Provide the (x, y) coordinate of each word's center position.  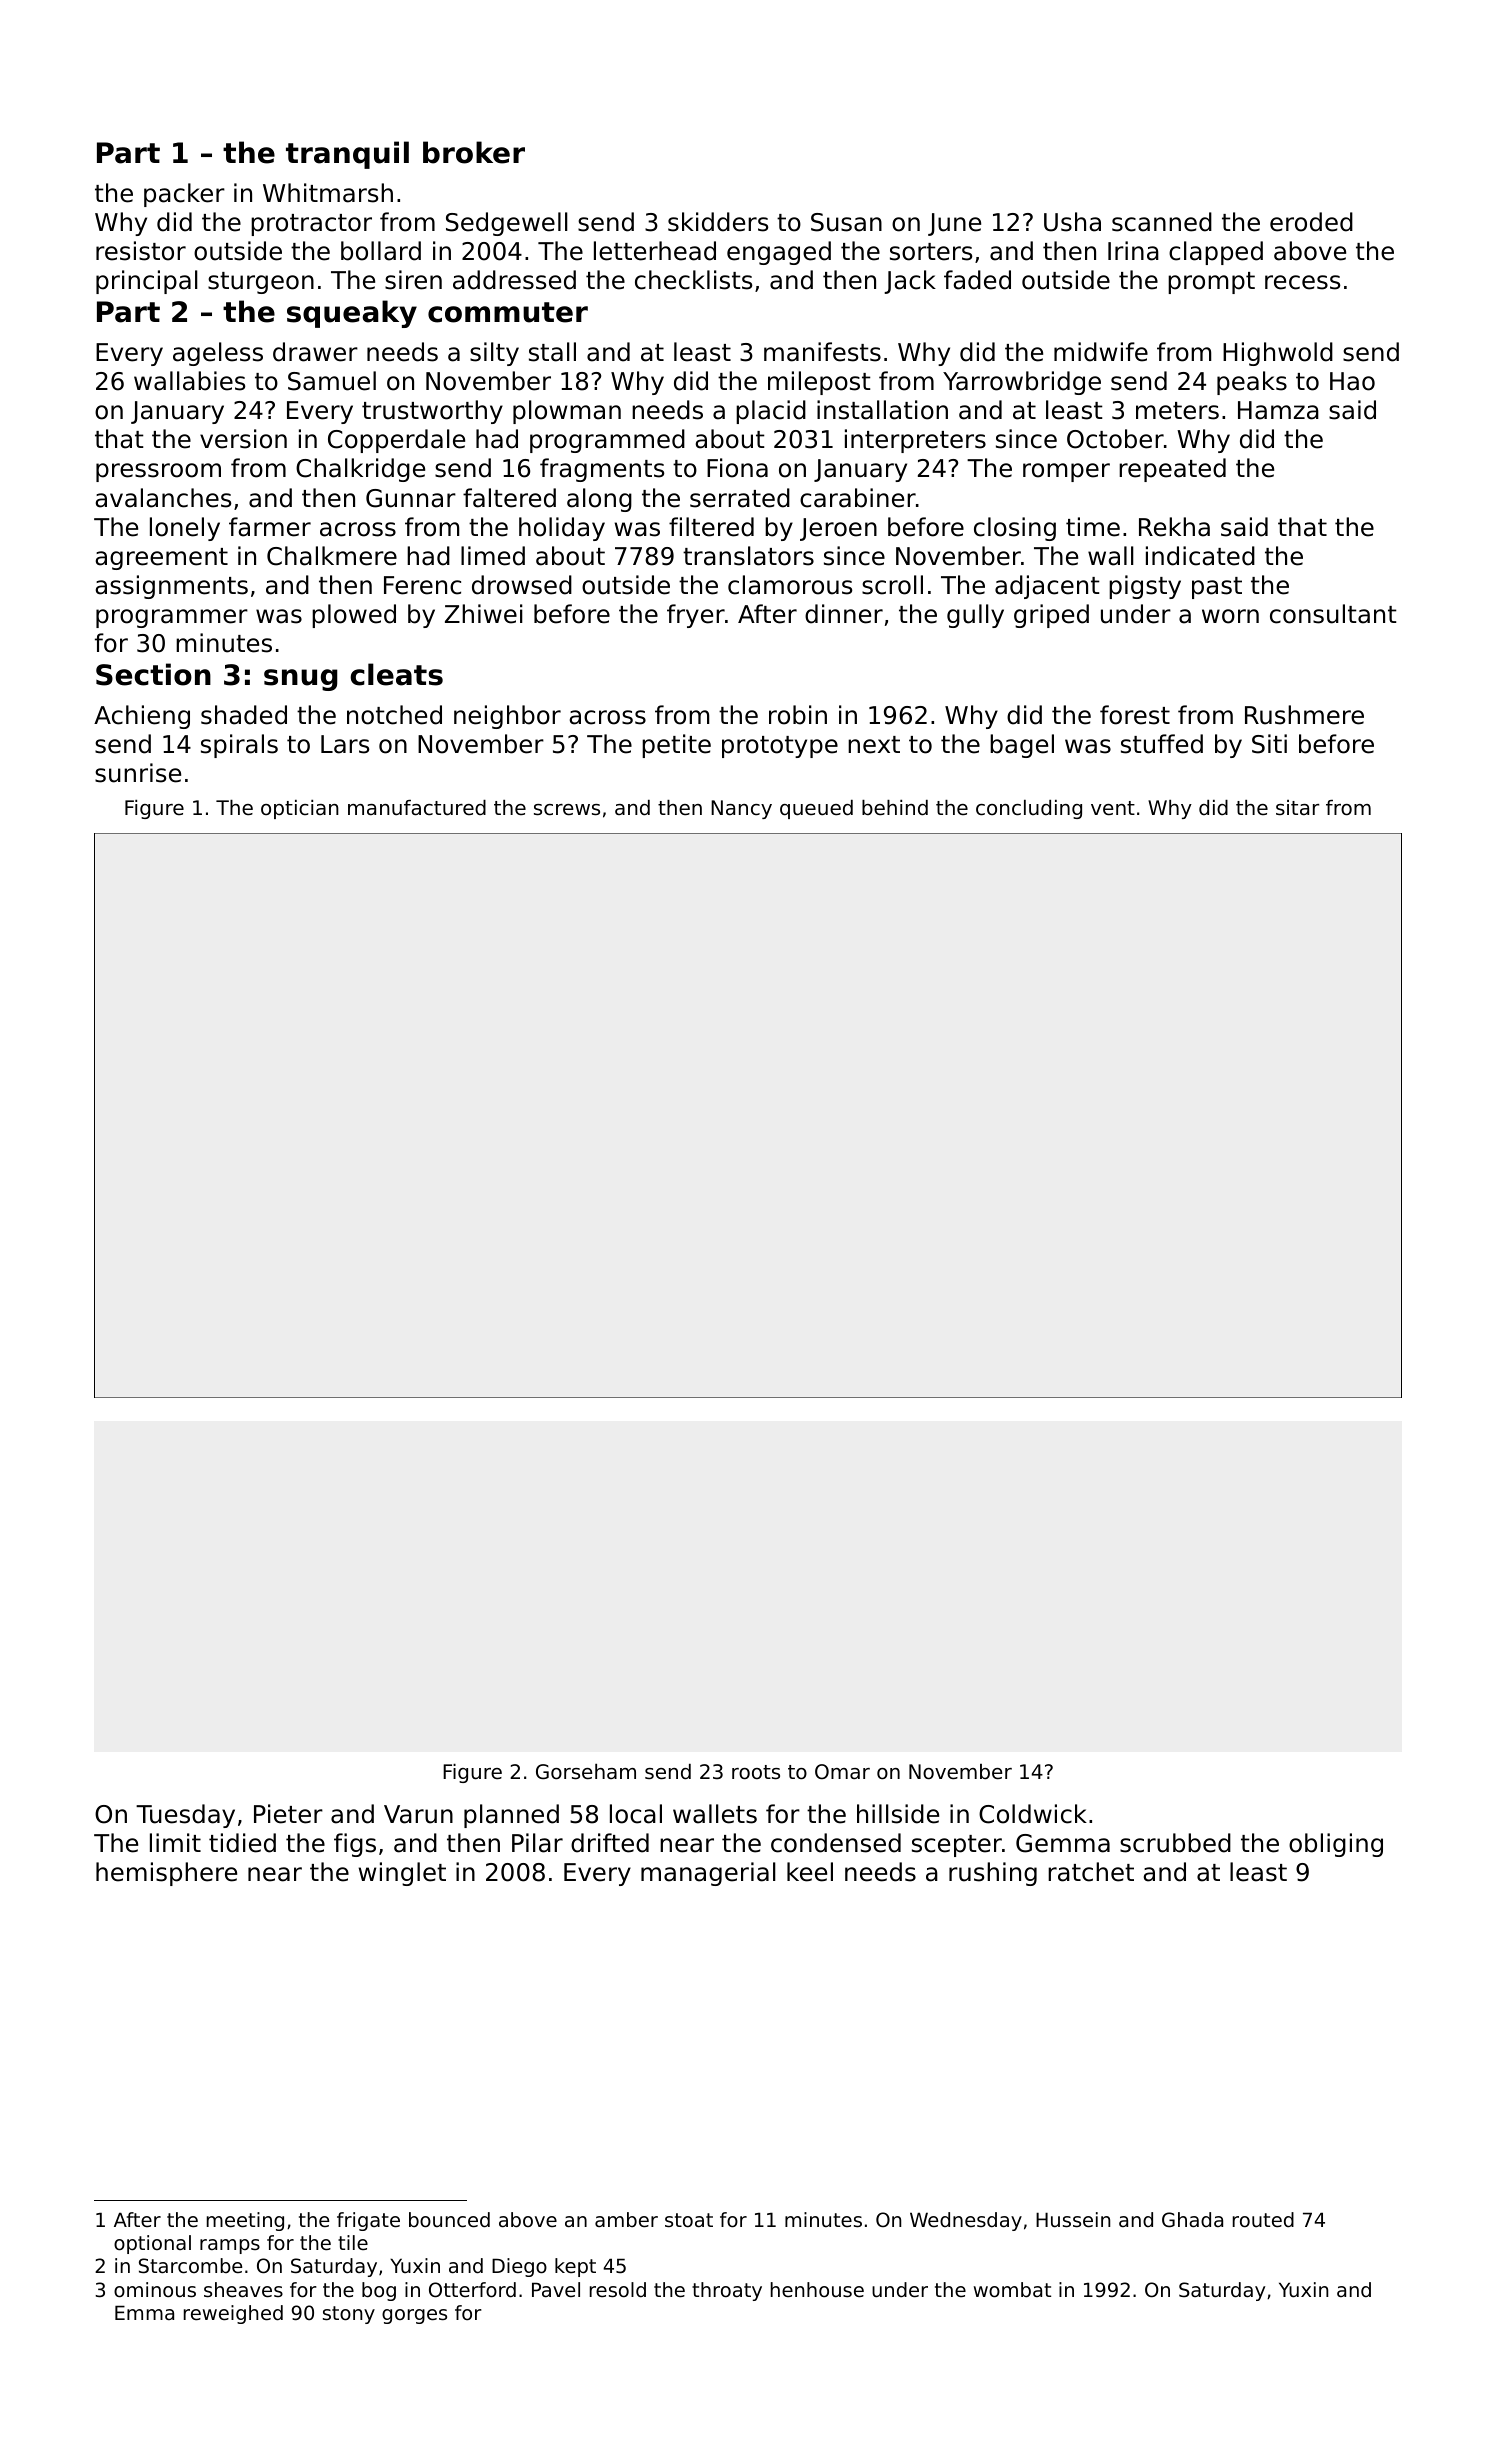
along (599, 500)
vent (1113, 808)
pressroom (158, 472)
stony (349, 2315)
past (1217, 588)
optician (300, 809)
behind (895, 808)
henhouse (817, 2290)
